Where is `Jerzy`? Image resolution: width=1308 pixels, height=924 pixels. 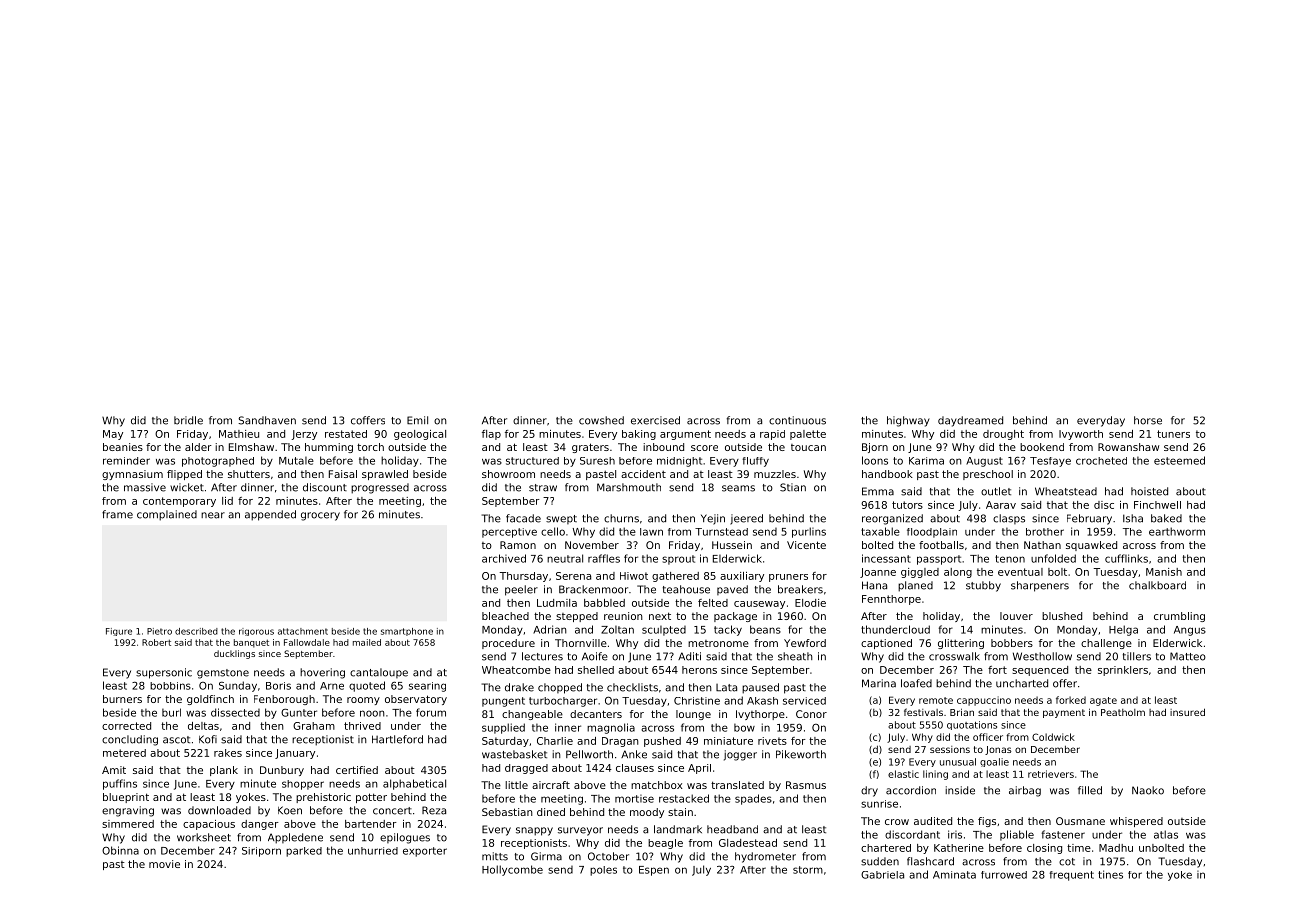
Jerzy is located at coordinates (304, 435).
